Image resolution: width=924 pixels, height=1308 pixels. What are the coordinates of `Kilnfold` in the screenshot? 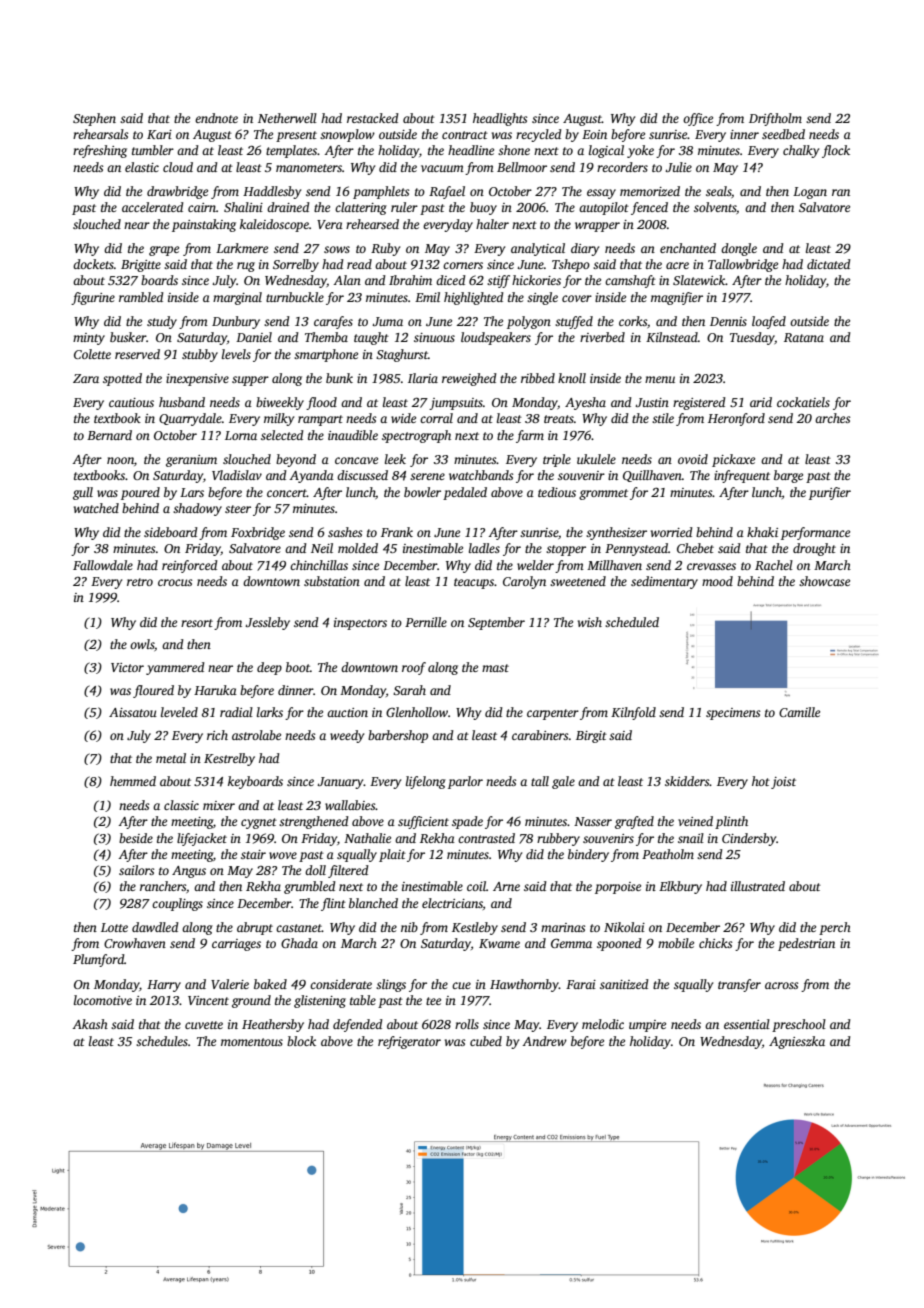 It's located at (633, 713).
